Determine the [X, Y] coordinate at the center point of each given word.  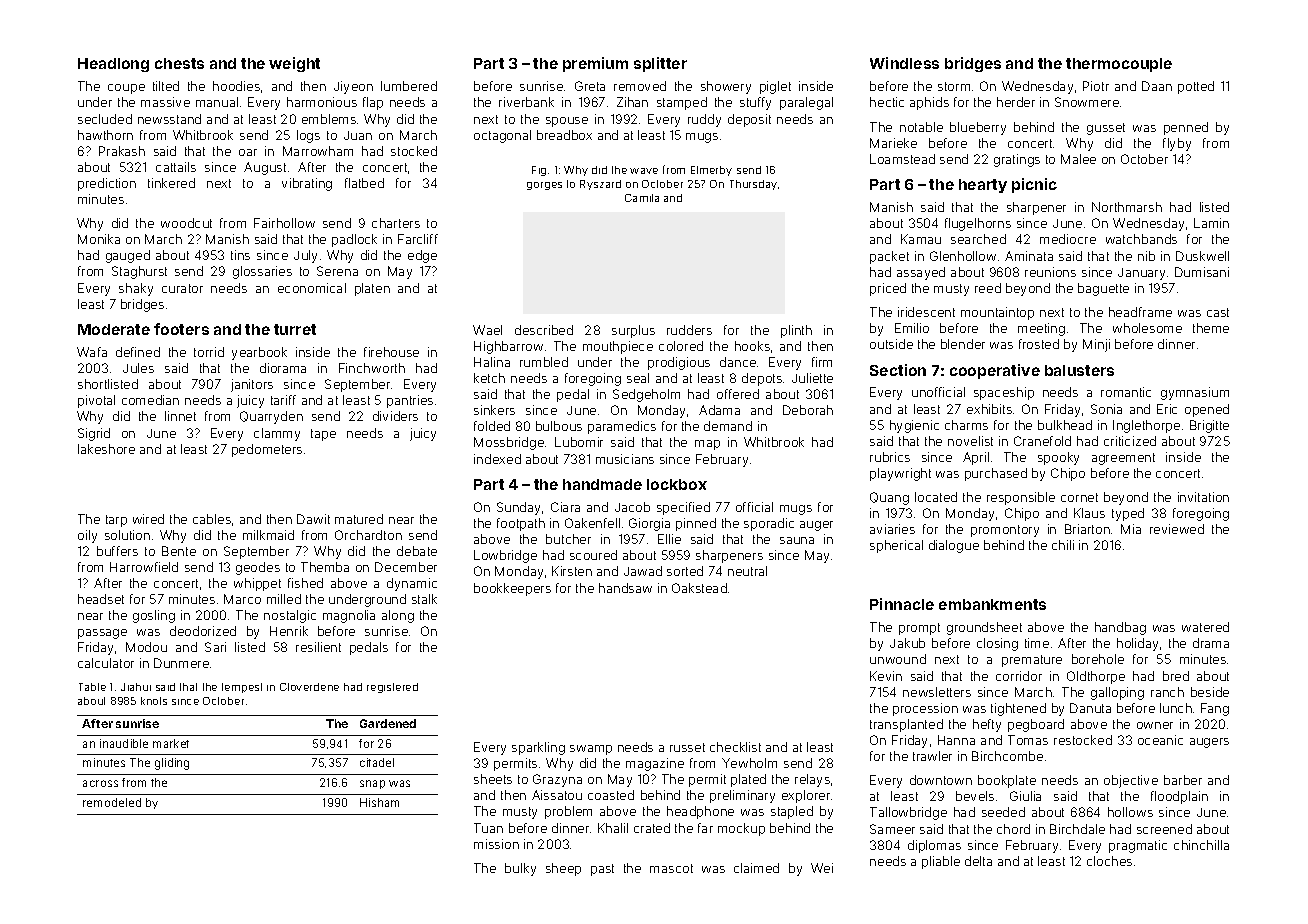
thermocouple [1119, 65]
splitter [660, 64]
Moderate [114, 329]
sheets [493, 779]
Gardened [388, 723]
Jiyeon [353, 87]
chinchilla [1201, 845]
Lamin [1211, 223]
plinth [796, 331]
